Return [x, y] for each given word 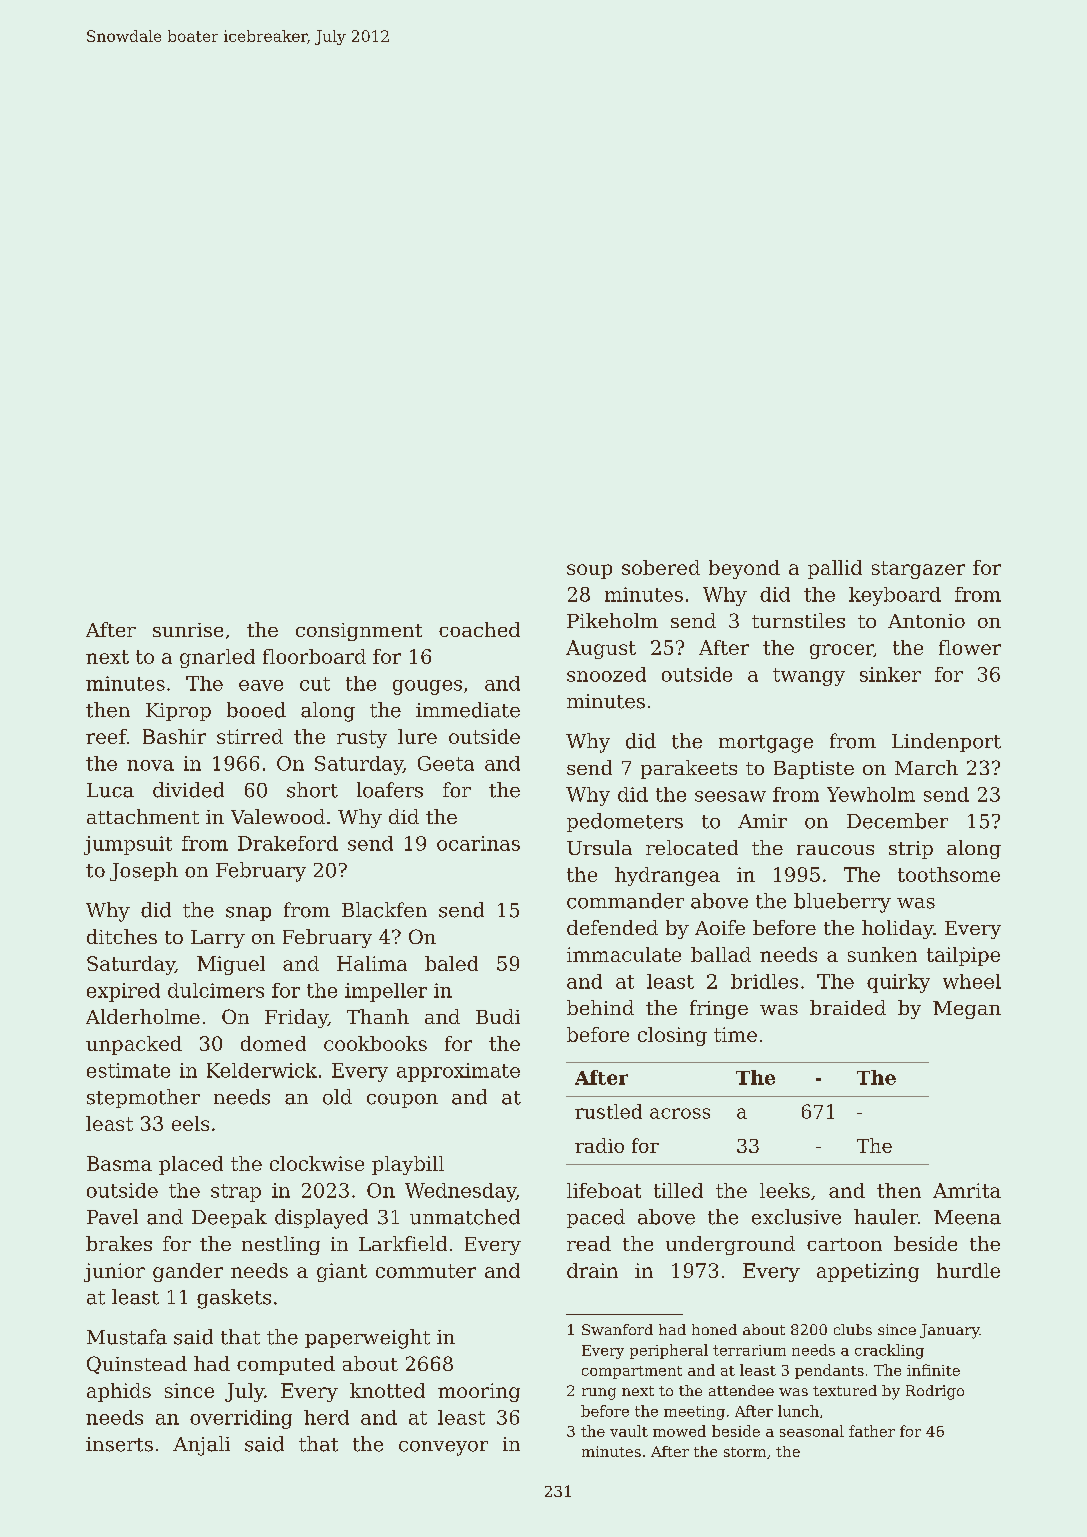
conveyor [443, 1448]
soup [589, 571]
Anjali [201, 1446]
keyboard [895, 596]
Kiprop [178, 712]
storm [745, 1452]
